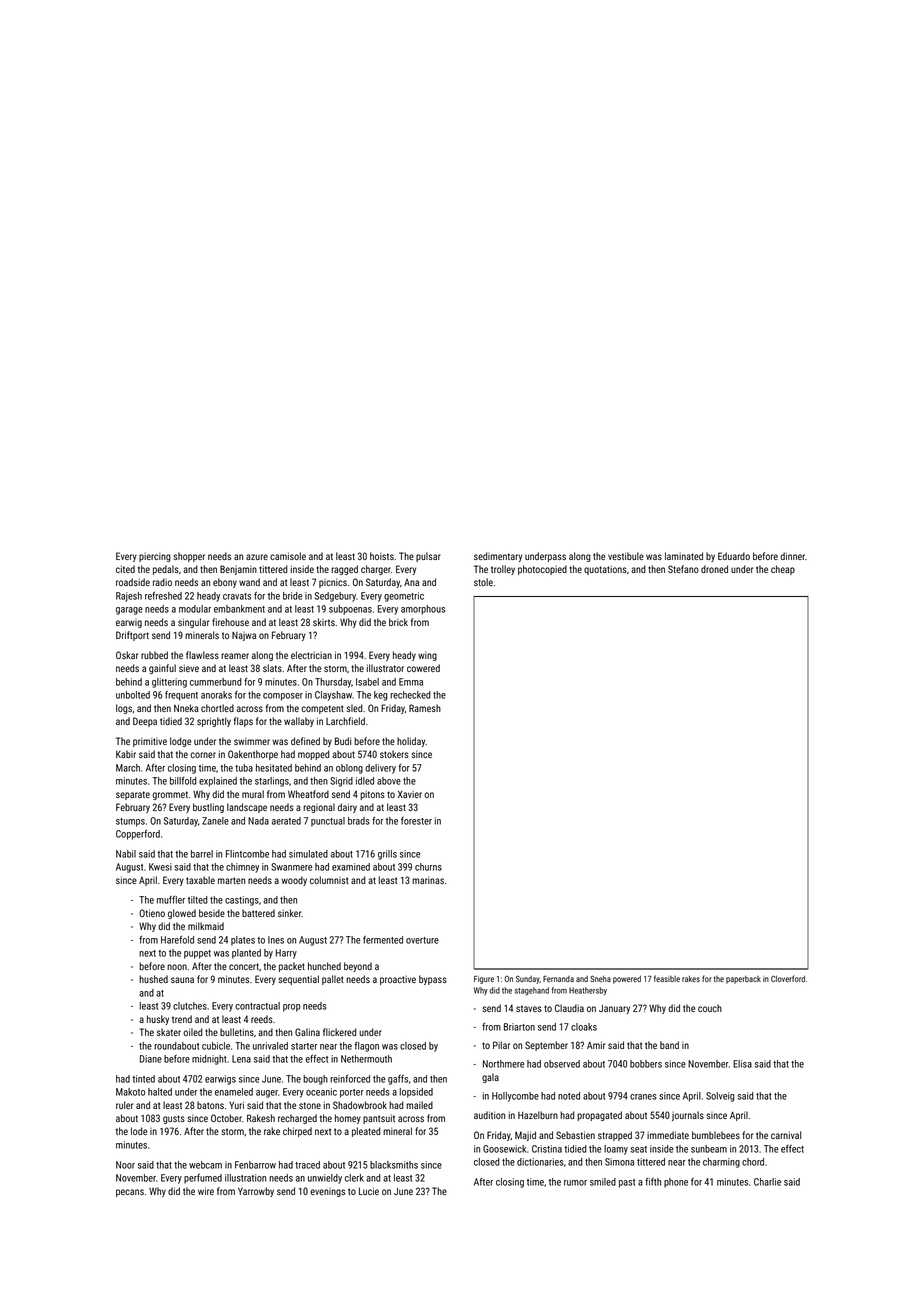  What do you see at coordinates (788, 978) in the page?
I see `Cloverford` at bounding box center [788, 978].
